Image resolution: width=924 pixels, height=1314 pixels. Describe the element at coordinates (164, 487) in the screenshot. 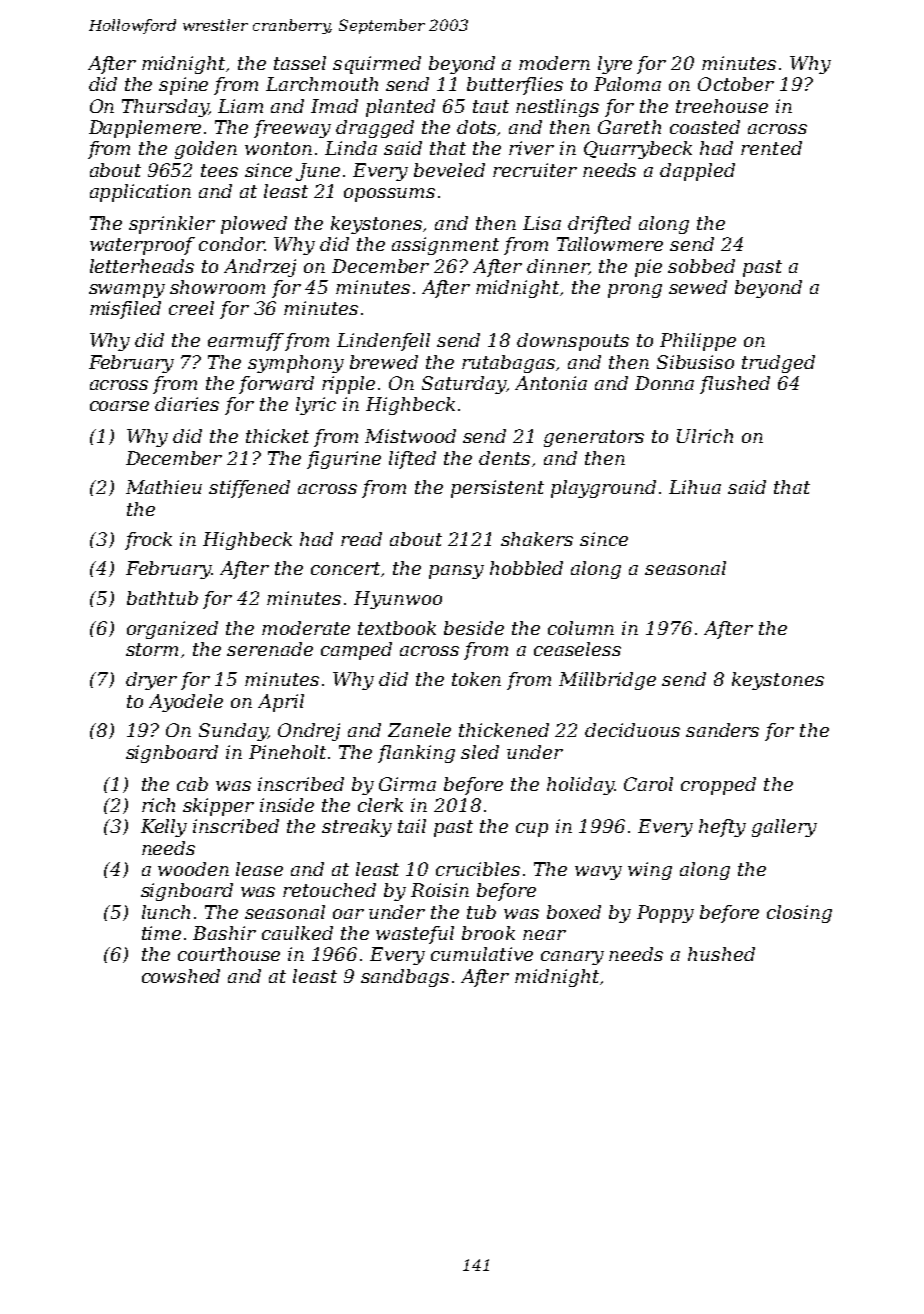

I see `Mathieu` at that location.
